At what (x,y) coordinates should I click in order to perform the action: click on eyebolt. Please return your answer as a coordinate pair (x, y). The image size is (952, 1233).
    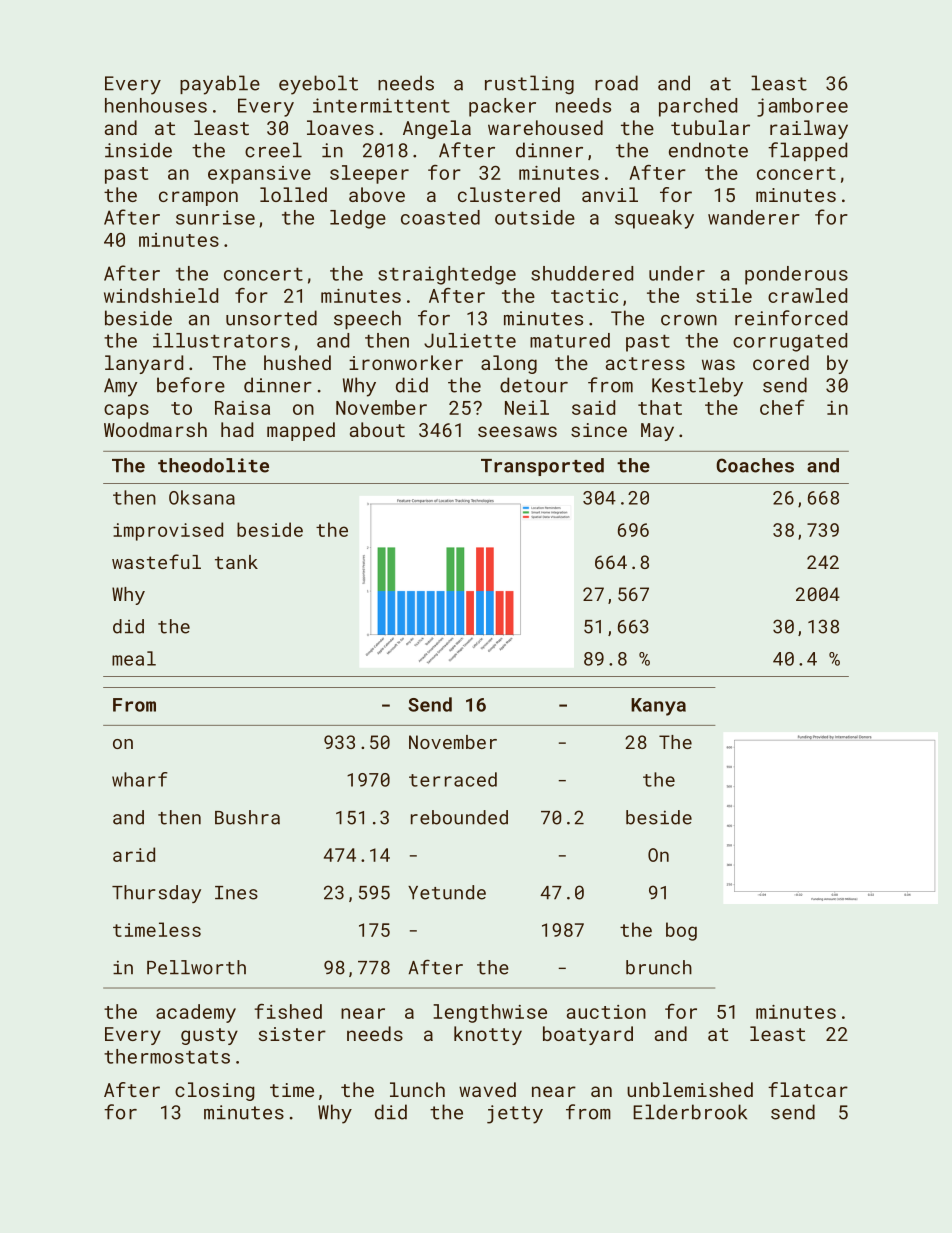
    Looking at the image, I should click on (318, 85).
